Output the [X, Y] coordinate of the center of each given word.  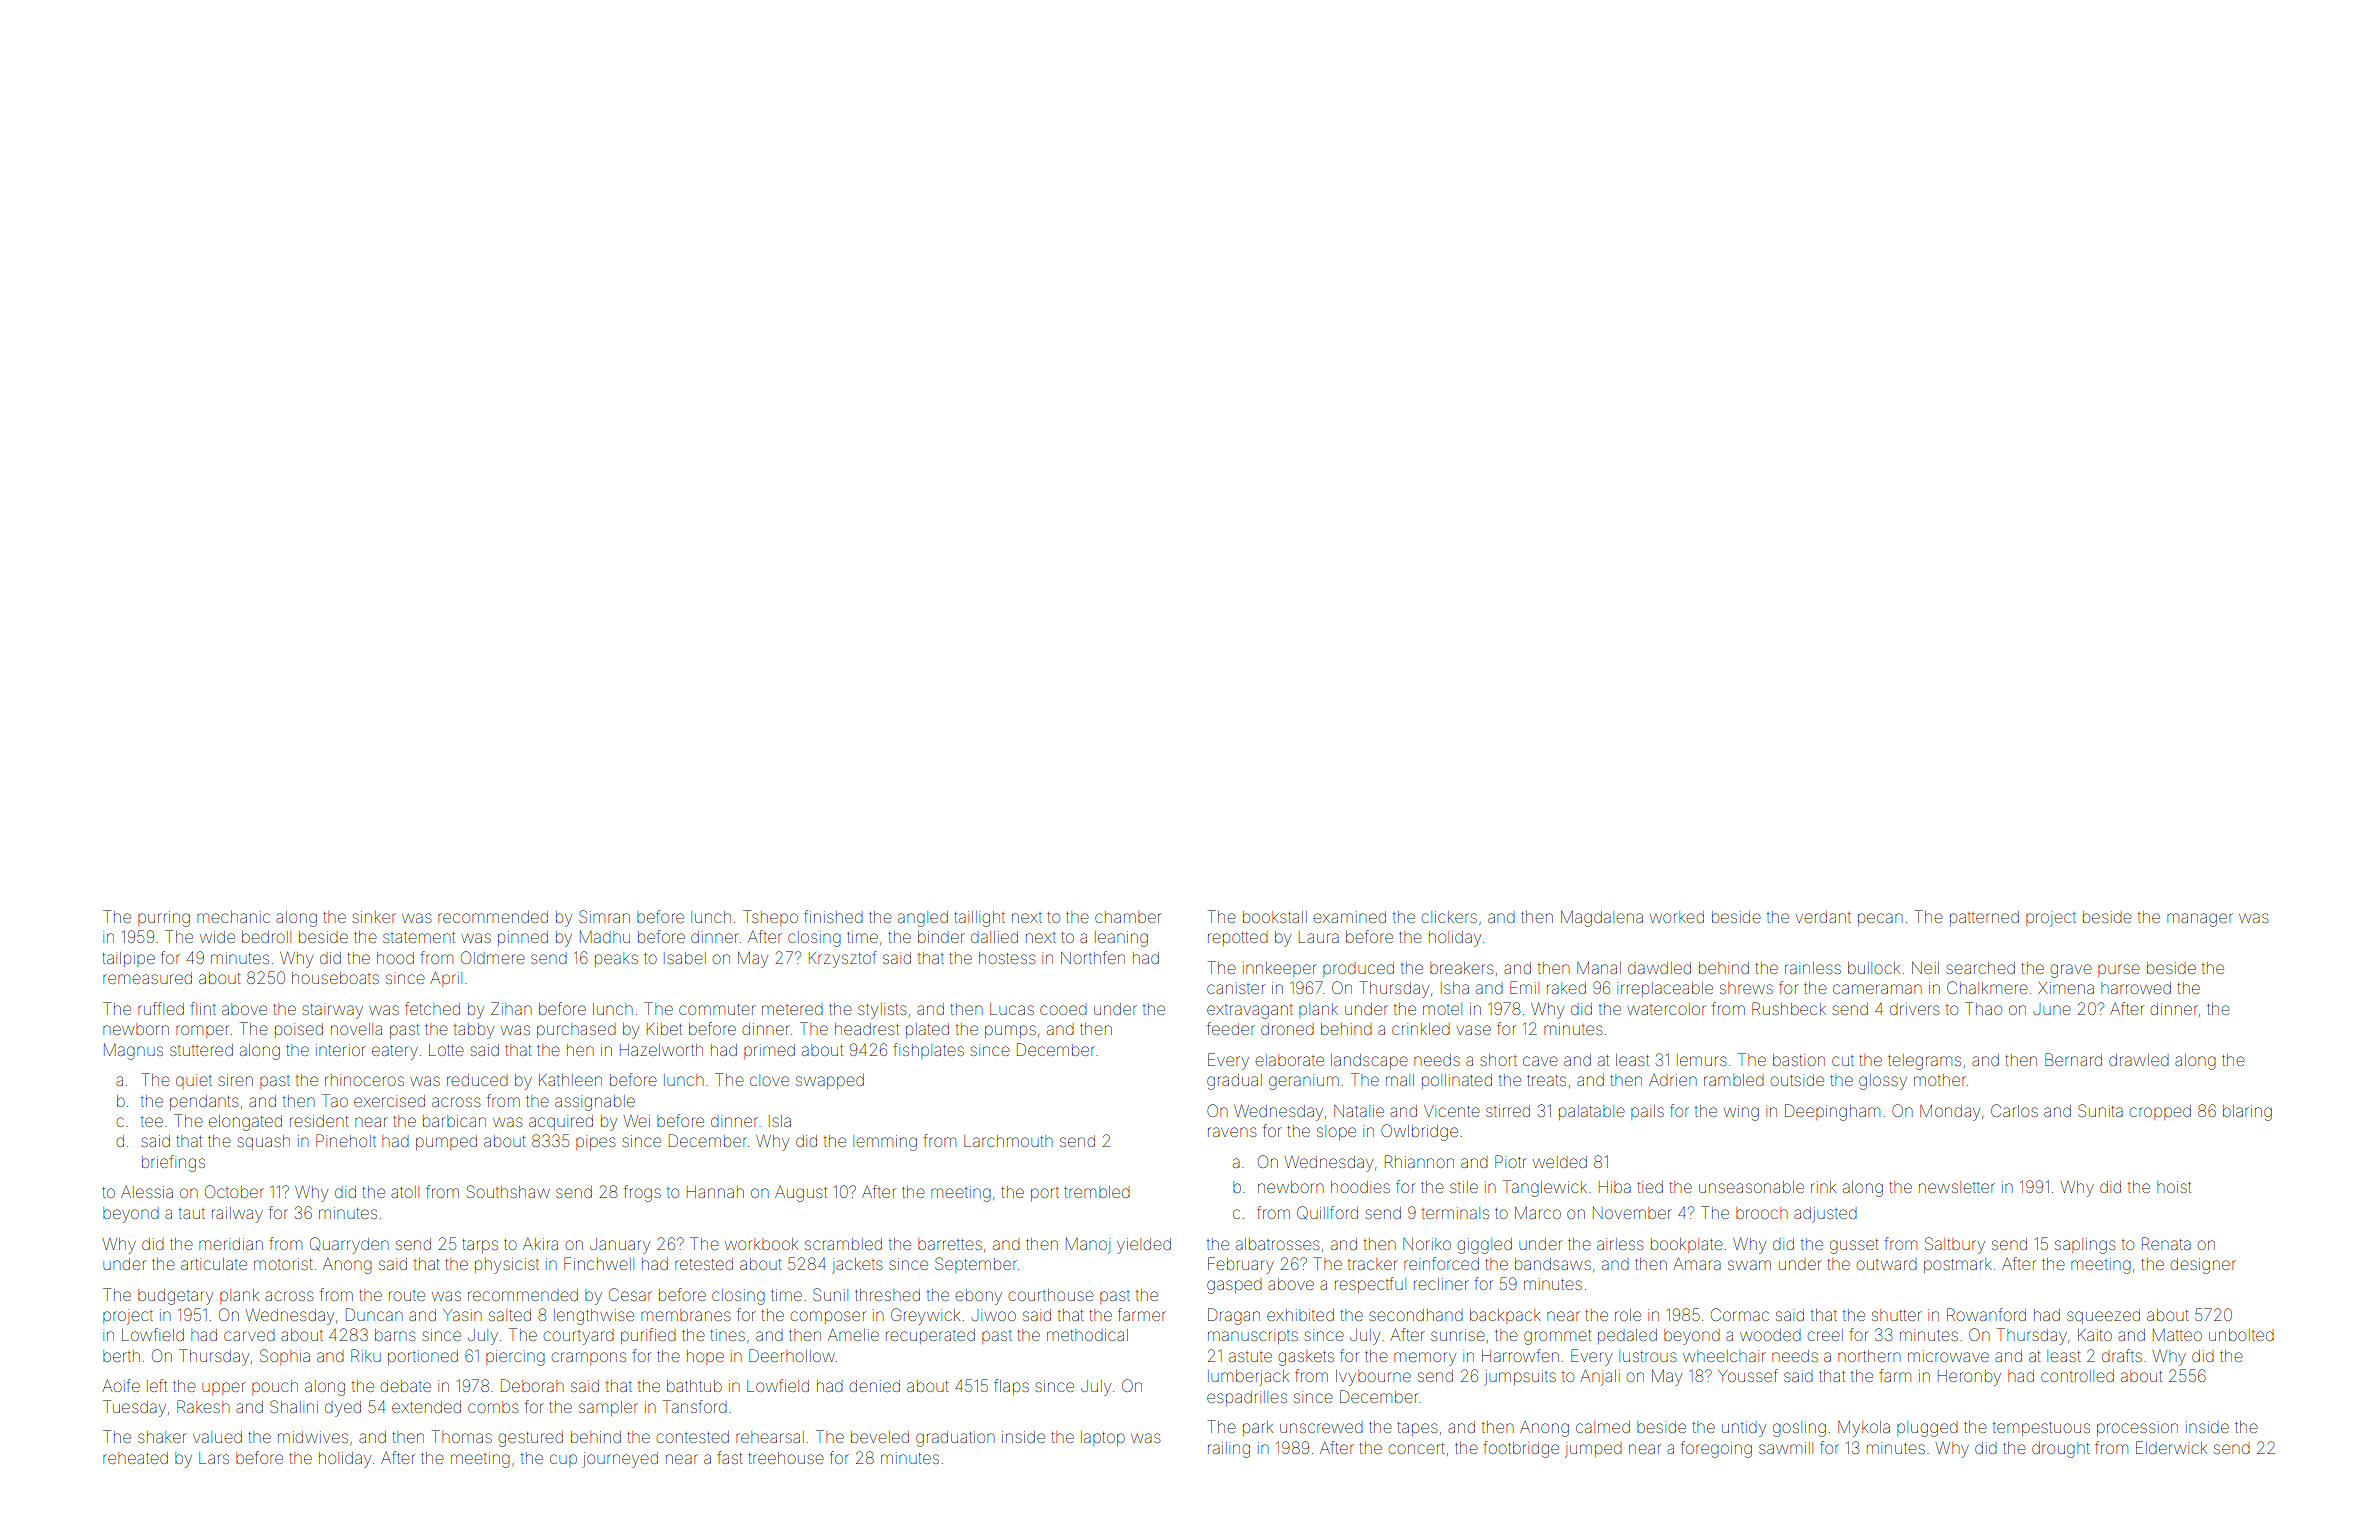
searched [1980, 968]
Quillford [1327, 1213]
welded [1560, 1162]
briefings [173, 1163]
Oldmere [493, 957]
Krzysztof [843, 959]
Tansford [695, 1406]
